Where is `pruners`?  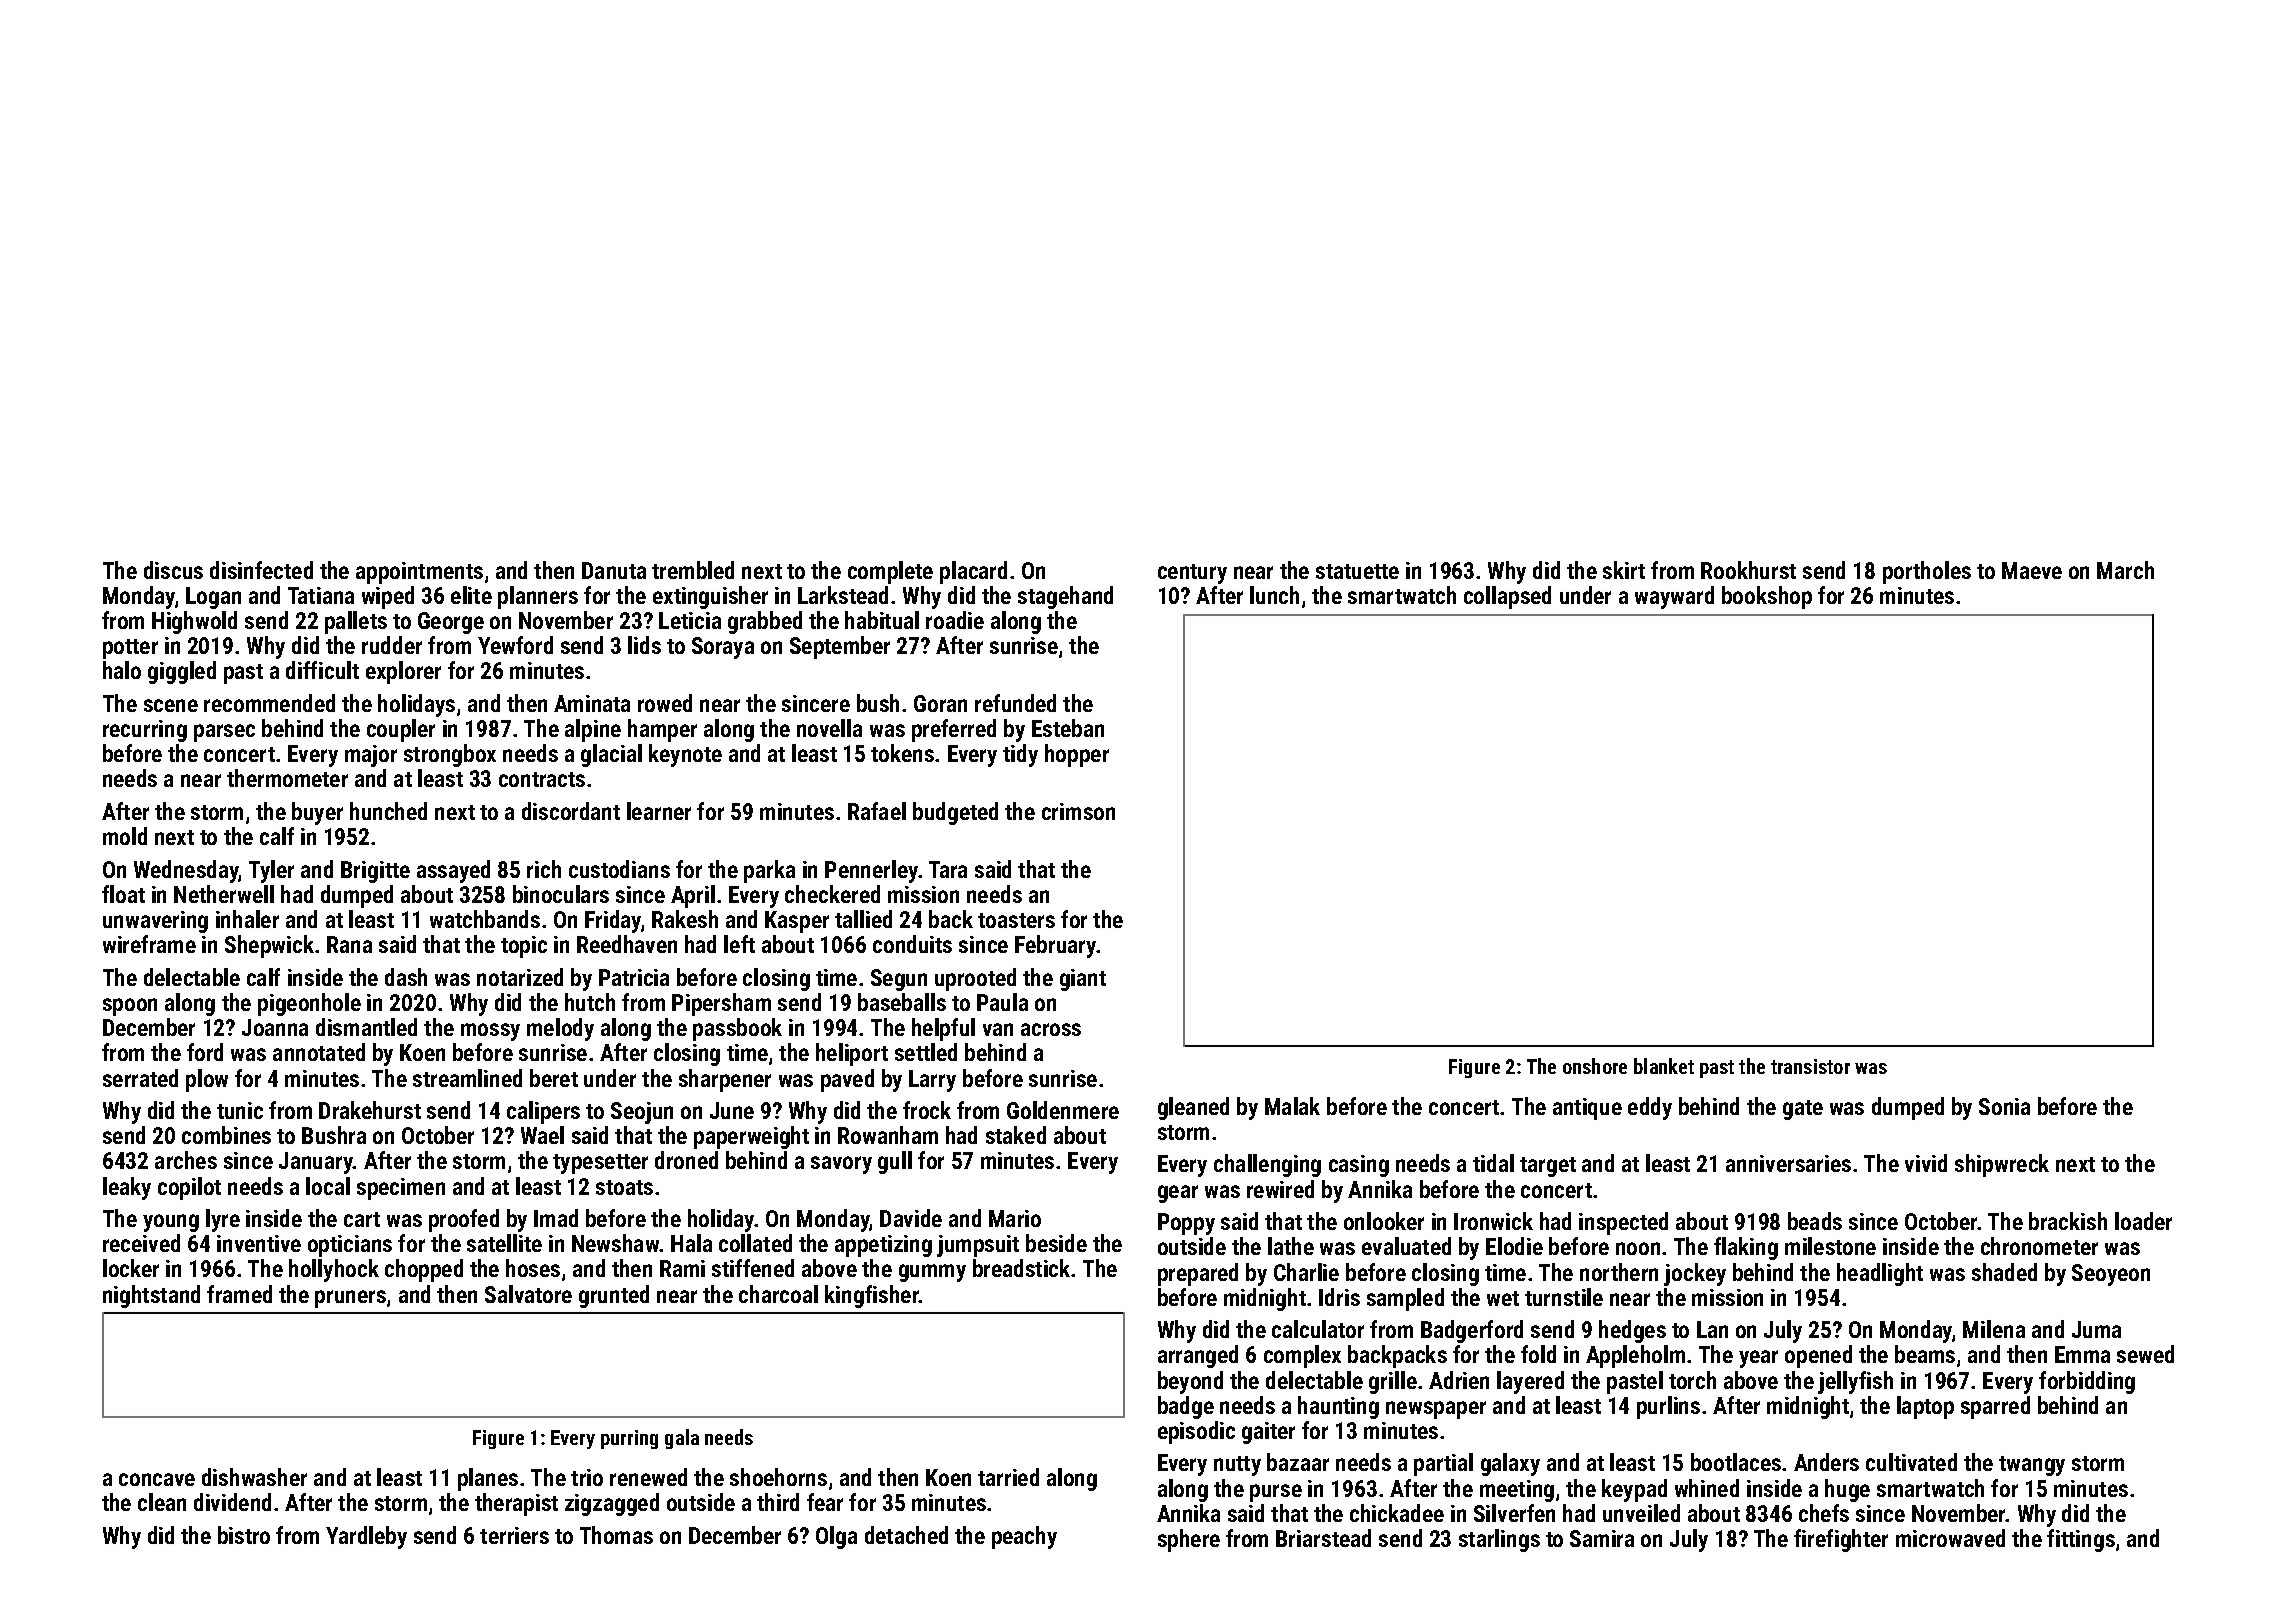
pruners is located at coordinates (350, 1299).
